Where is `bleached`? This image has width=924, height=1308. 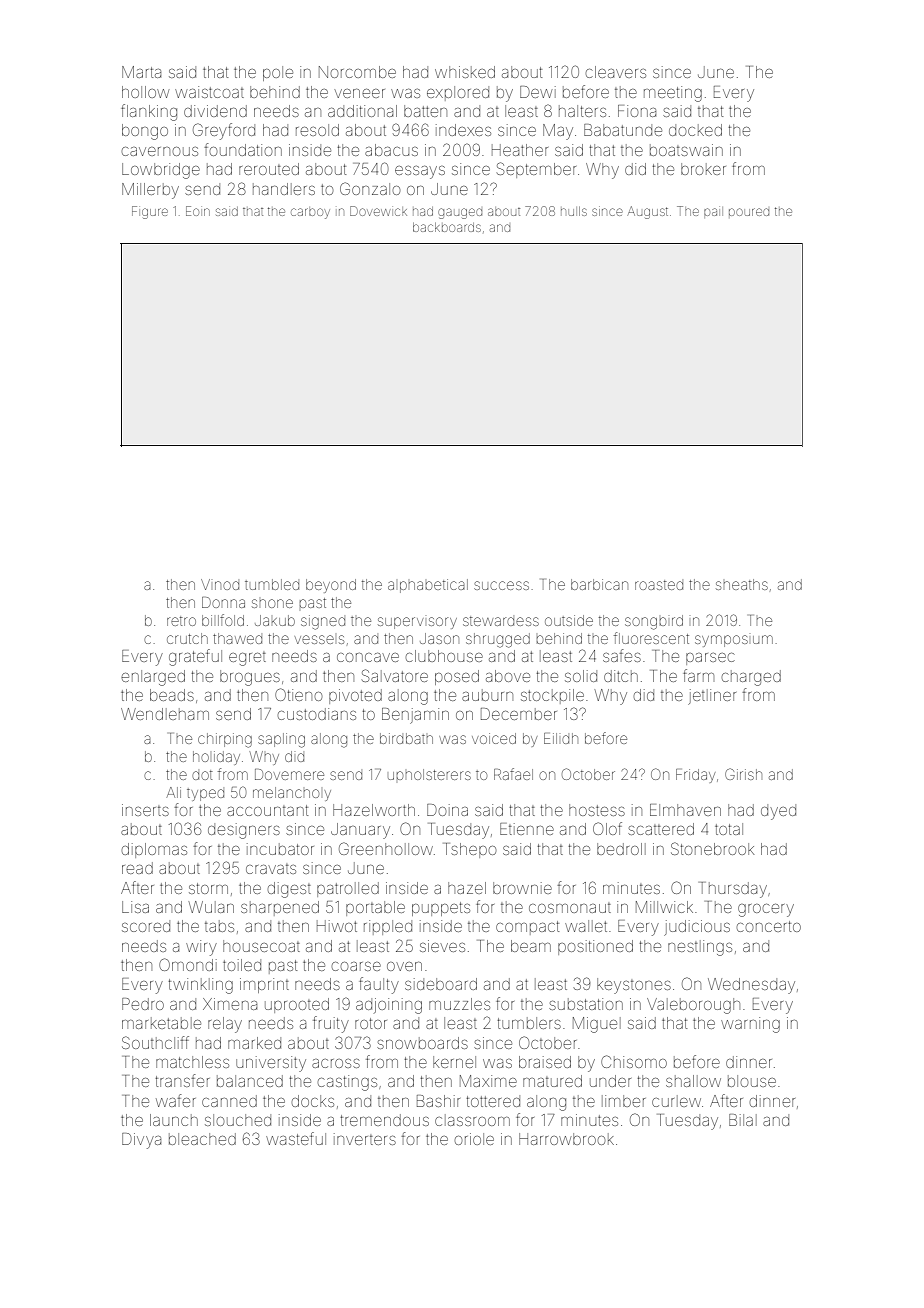 bleached is located at coordinates (202, 1139).
